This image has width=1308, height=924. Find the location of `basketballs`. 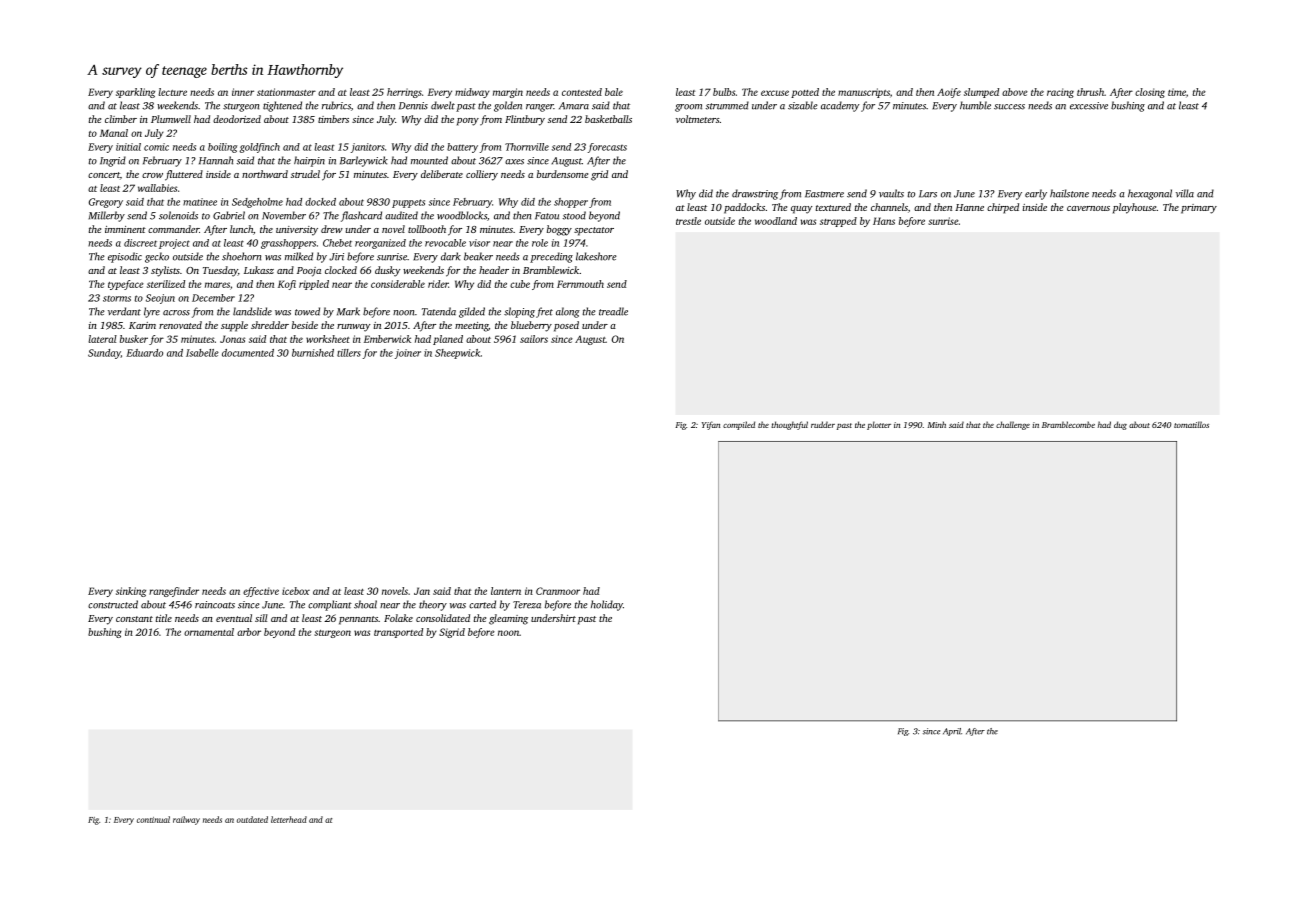

basketballs is located at coordinates (608, 119).
